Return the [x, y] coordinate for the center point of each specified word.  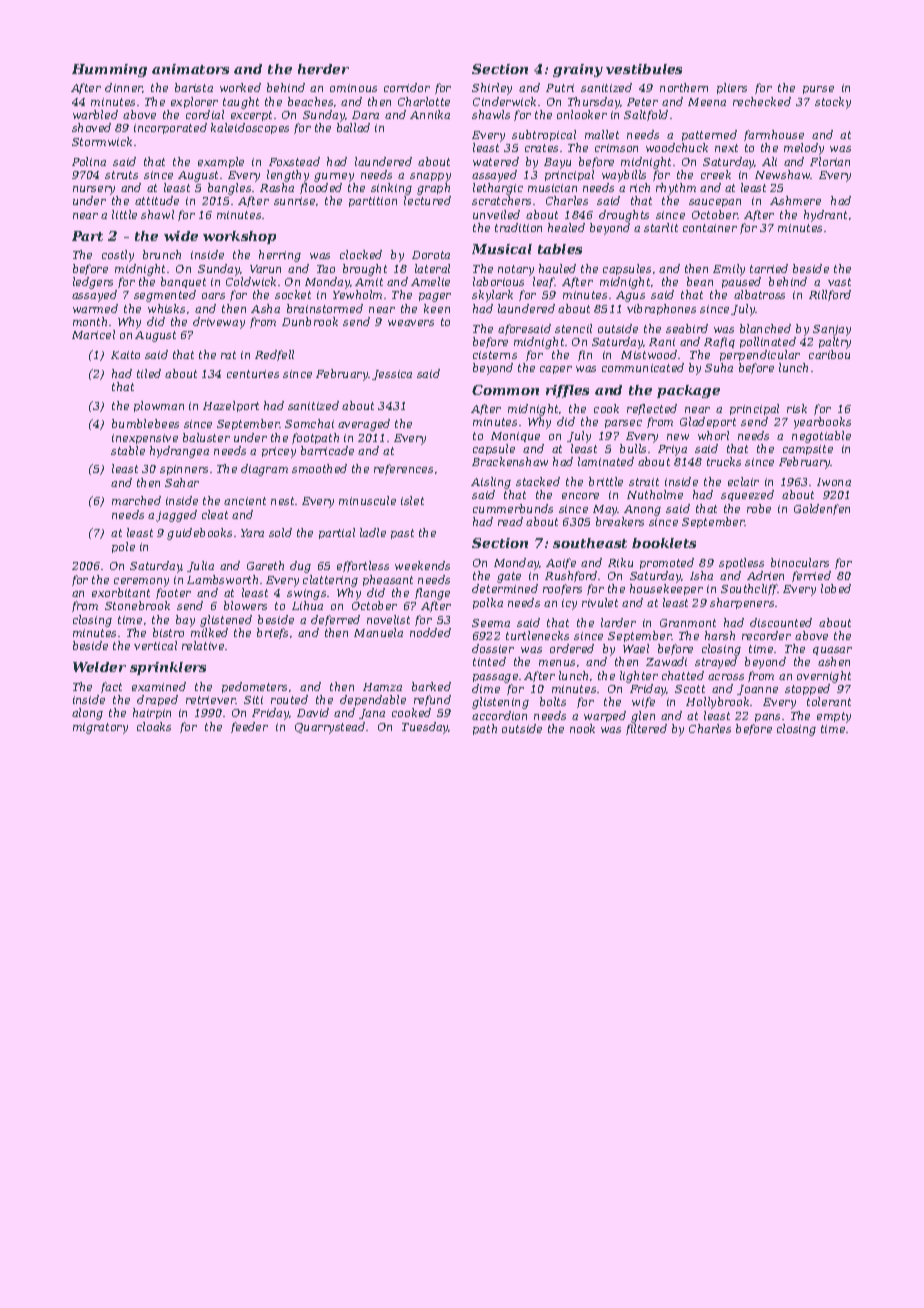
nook [582, 728]
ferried [811, 576]
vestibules [644, 69]
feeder [249, 727]
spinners [184, 470]
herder [323, 69]
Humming [109, 70]
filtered [646, 729]
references [403, 469]
